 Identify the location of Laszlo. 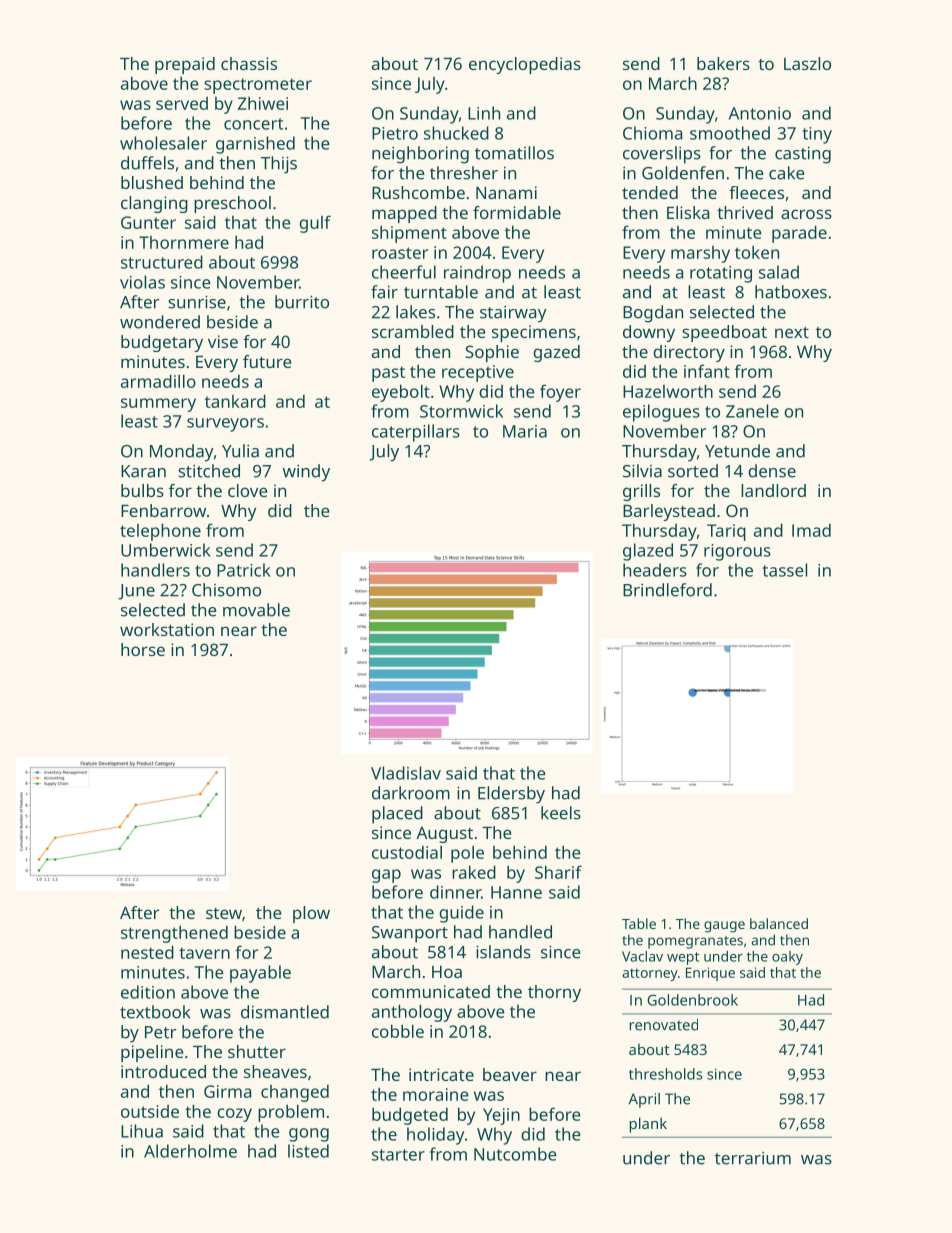
(807, 63).
